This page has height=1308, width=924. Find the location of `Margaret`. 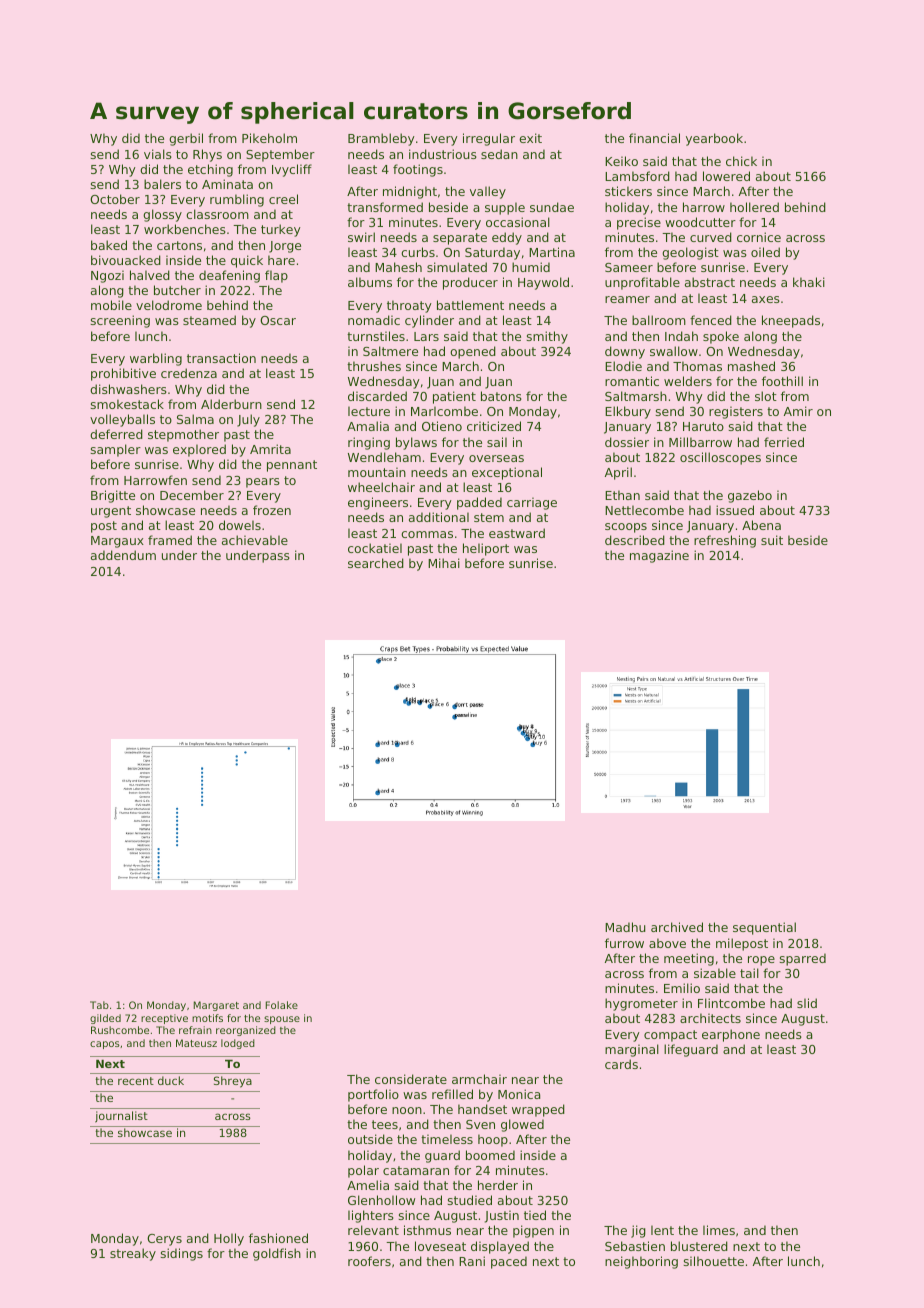

Margaret is located at coordinates (216, 1006).
